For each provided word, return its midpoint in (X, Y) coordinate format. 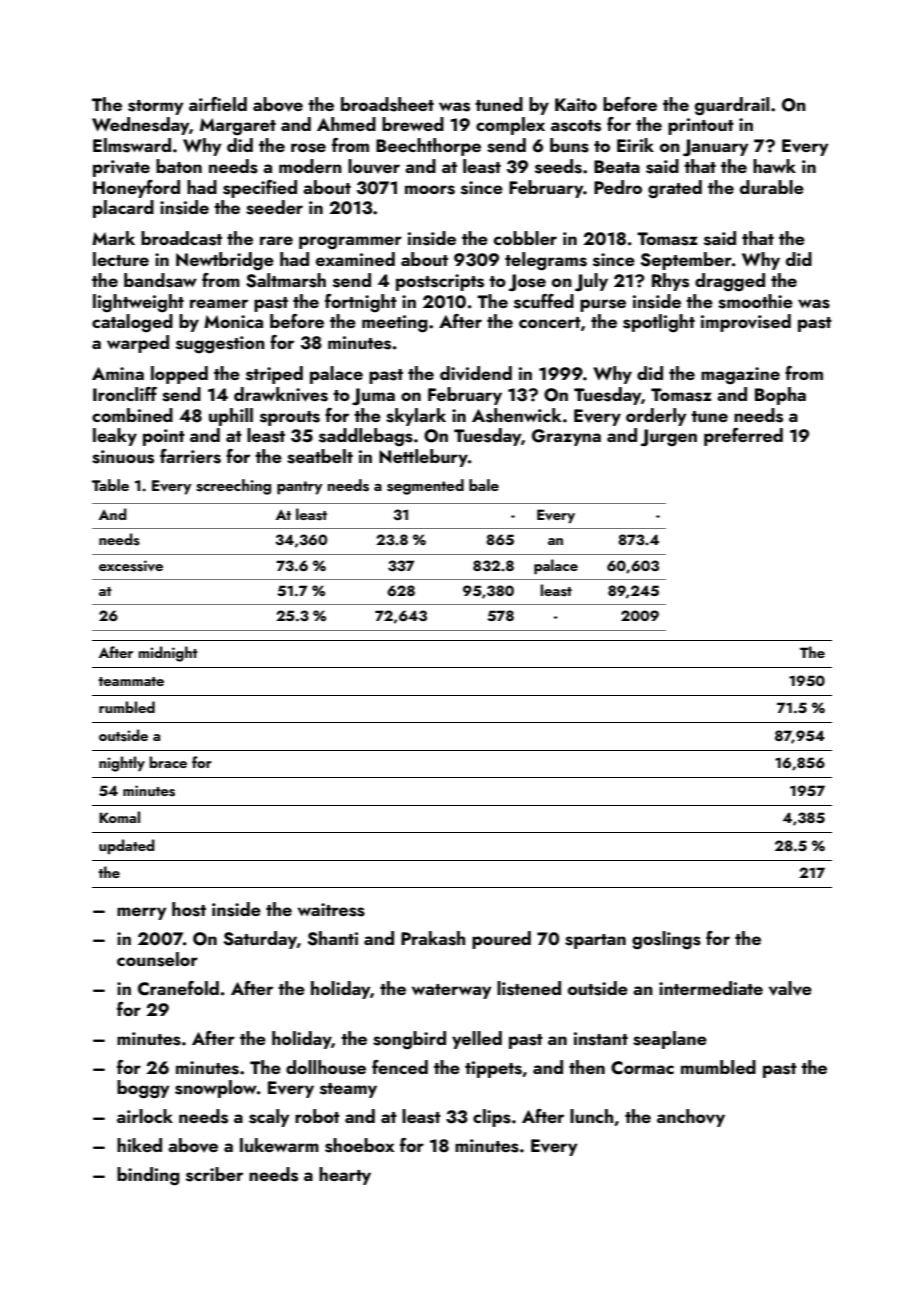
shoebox (359, 1145)
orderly (656, 417)
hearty (345, 1176)
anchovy (691, 1118)
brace (168, 762)
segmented (425, 487)
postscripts (440, 282)
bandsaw (160, 280)
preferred (743, 437)
